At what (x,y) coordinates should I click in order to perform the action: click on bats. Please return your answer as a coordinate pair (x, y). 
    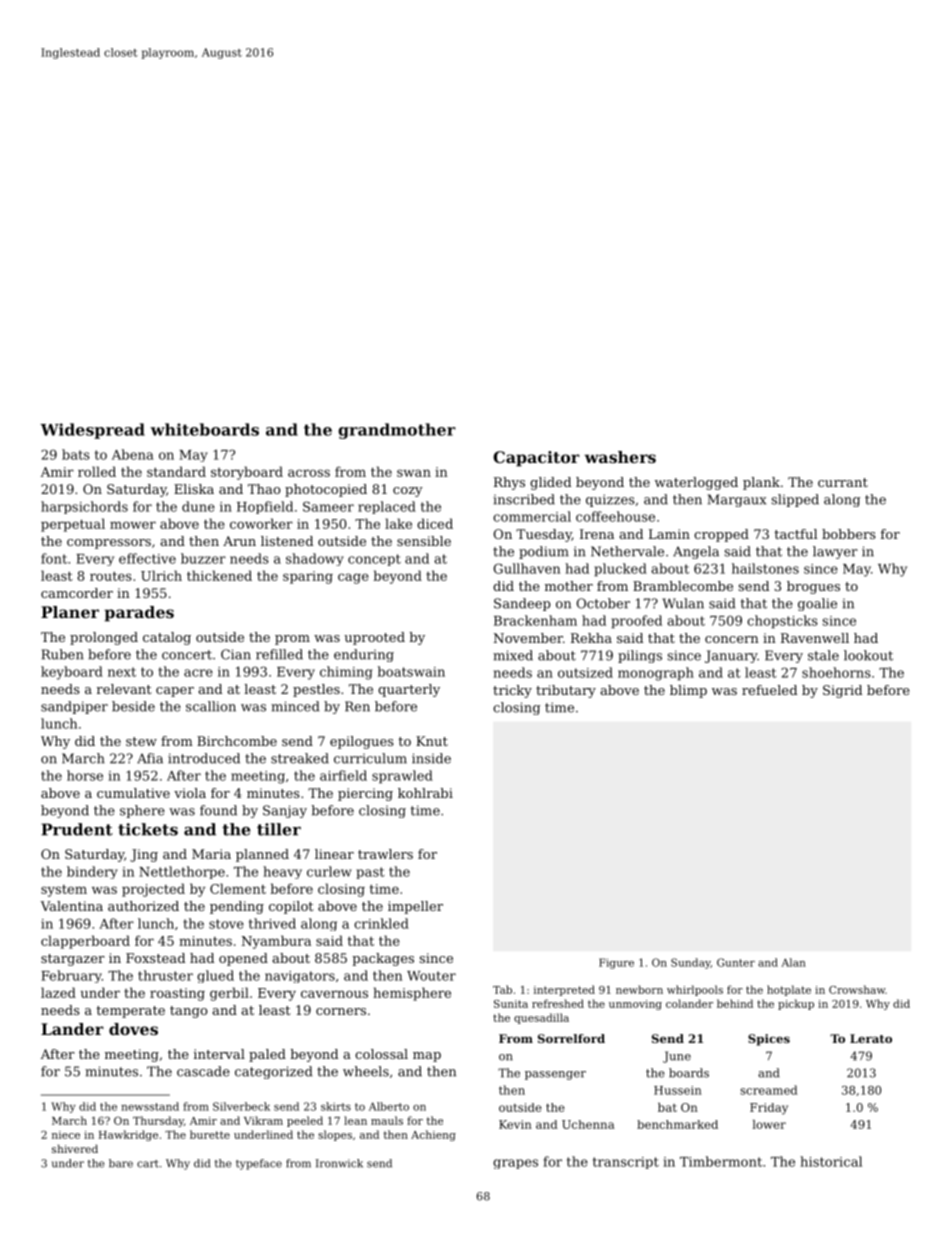
    Looking at the image, I should click on (76, 454).
